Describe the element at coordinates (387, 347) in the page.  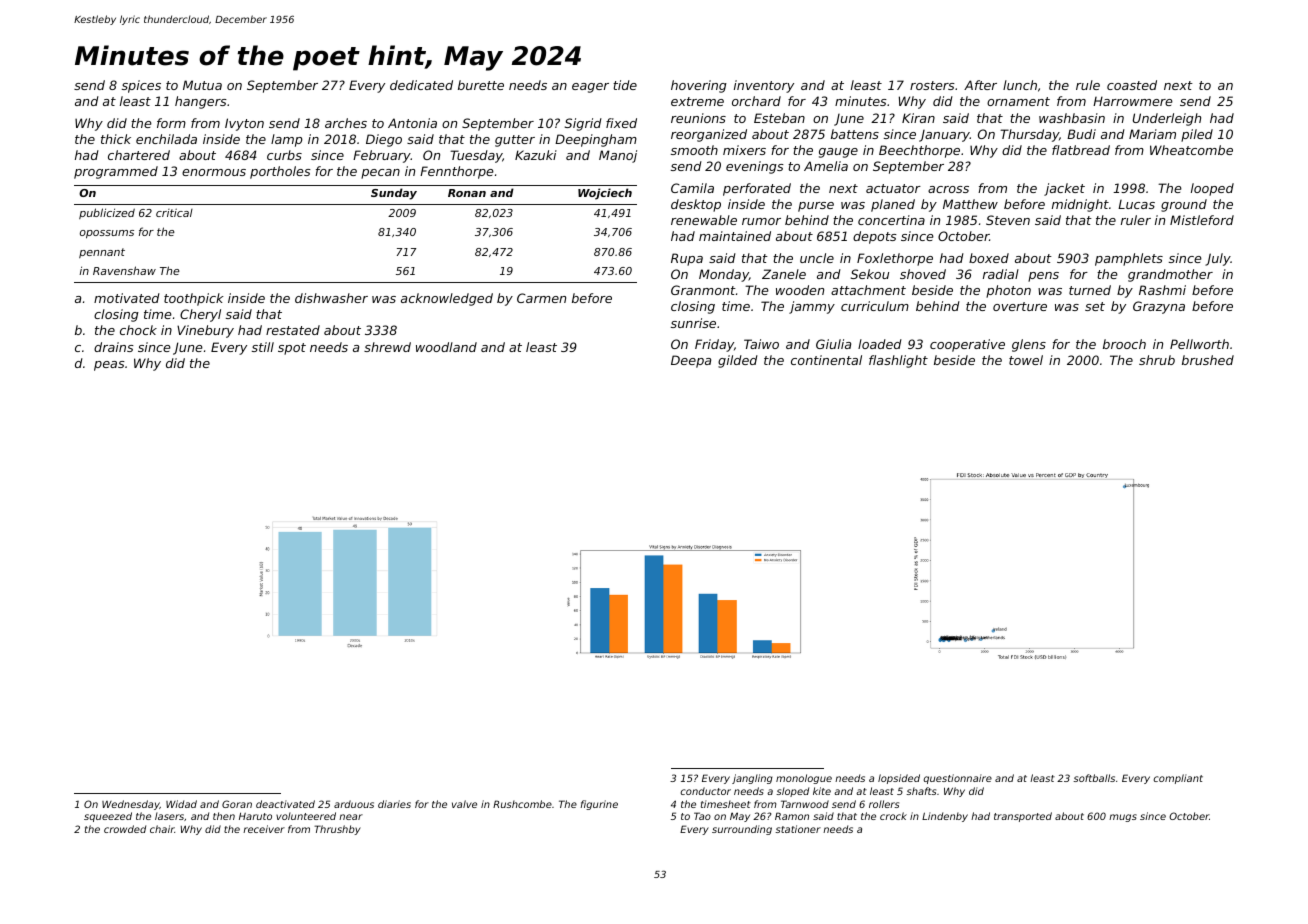
I see `shrewd` at that location.
